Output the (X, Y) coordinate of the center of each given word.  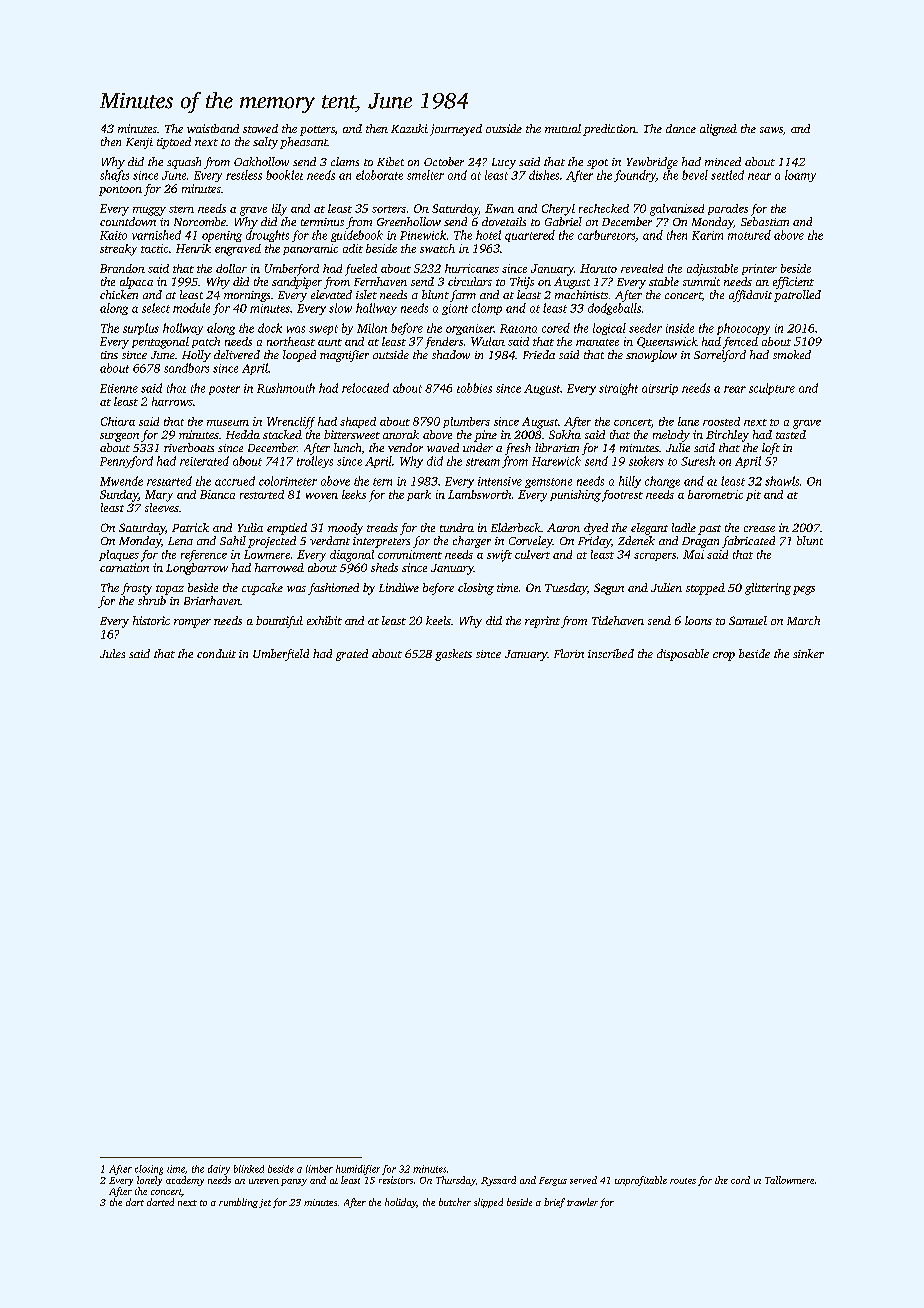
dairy (219, 1170)
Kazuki (409, 128)
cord (740, 1180)
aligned (718, 130)
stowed (260, 128)
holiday (400, 1203)
